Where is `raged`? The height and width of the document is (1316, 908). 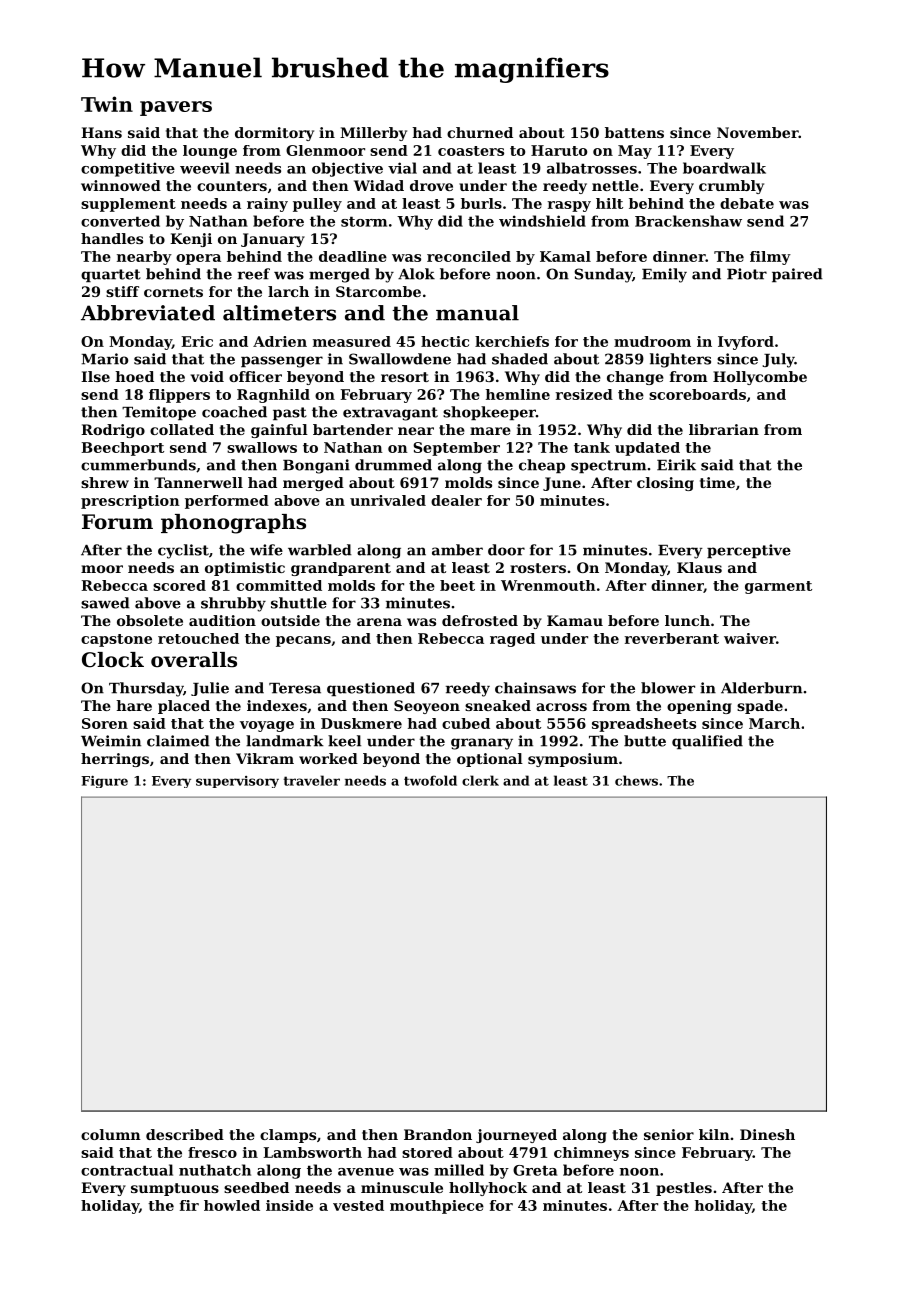 raged is located at coordinates (512, 640).
